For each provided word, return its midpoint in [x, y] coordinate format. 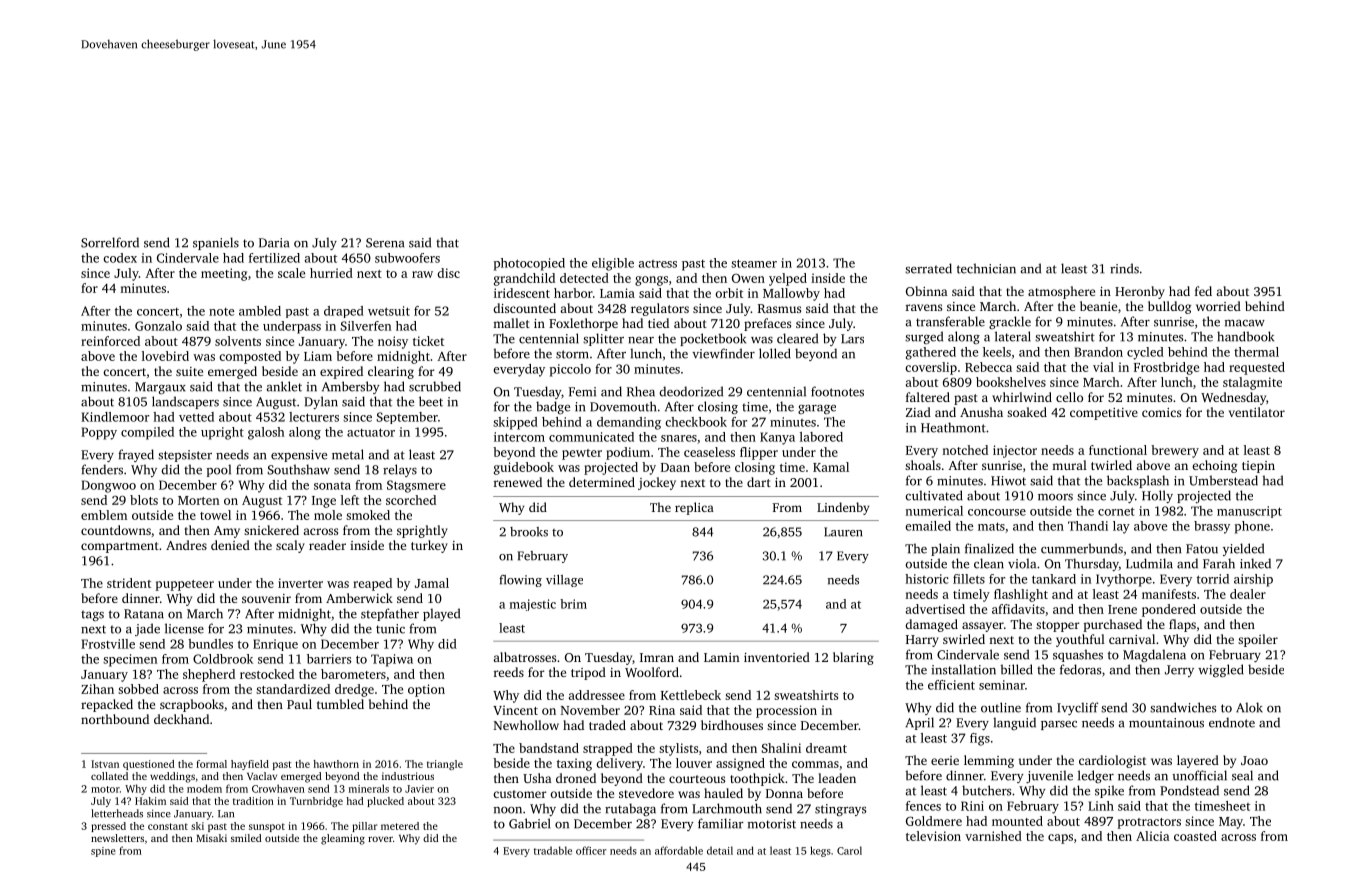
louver [694, 763]
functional [1118, 450]
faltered [928, 397]
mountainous [1166, 723]
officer [591, 850]
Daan [675, 467]
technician [986, 268]
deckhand [181, 719]
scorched [411, 500]
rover [380, 839]
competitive [1104, 414]
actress [658, 264]
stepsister [185, 456]
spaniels [216, 243]
